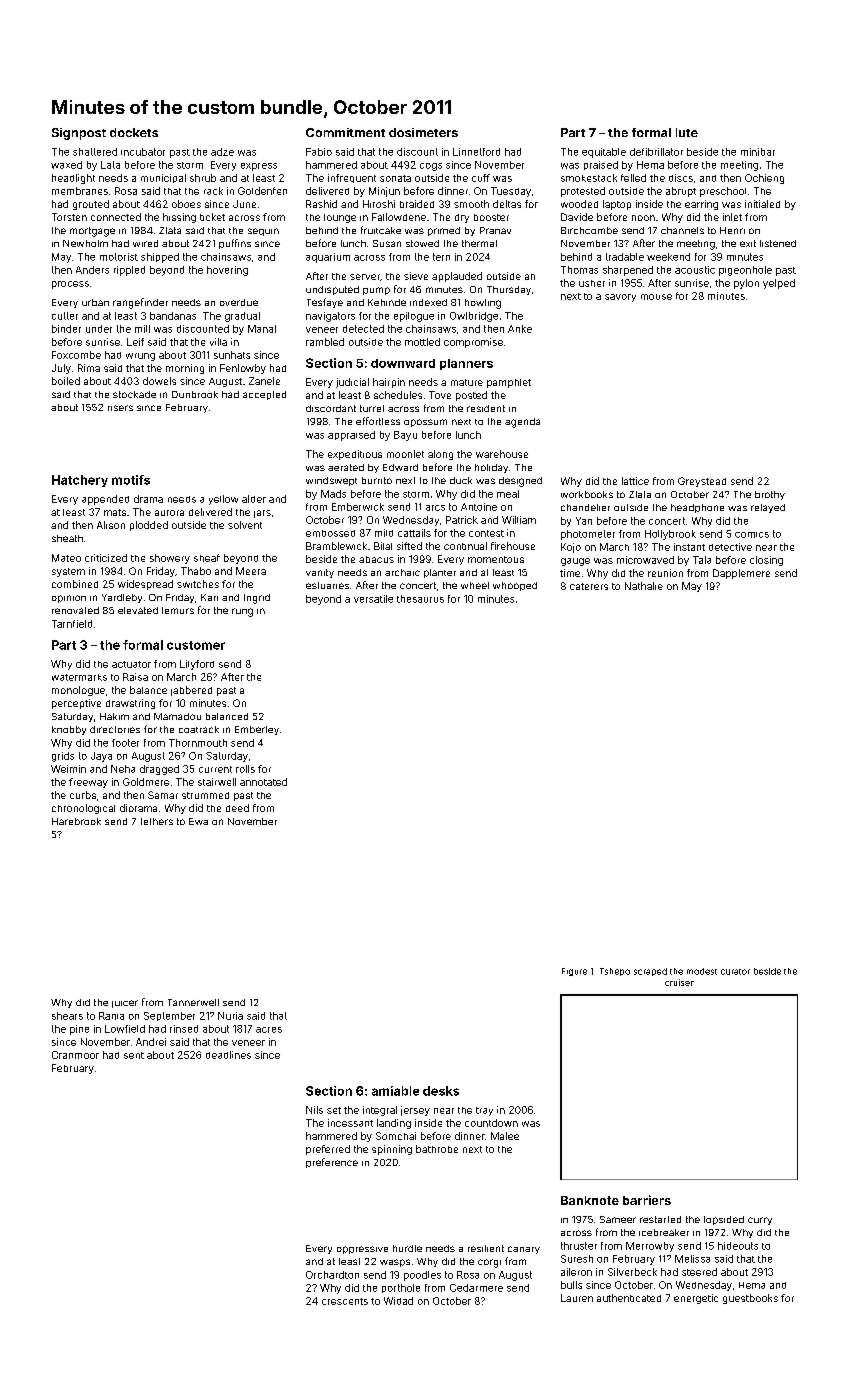  What do you see at coordinates (263, 782) in the screenshot?
I see `annotated` at bounding box center [263, 782].
